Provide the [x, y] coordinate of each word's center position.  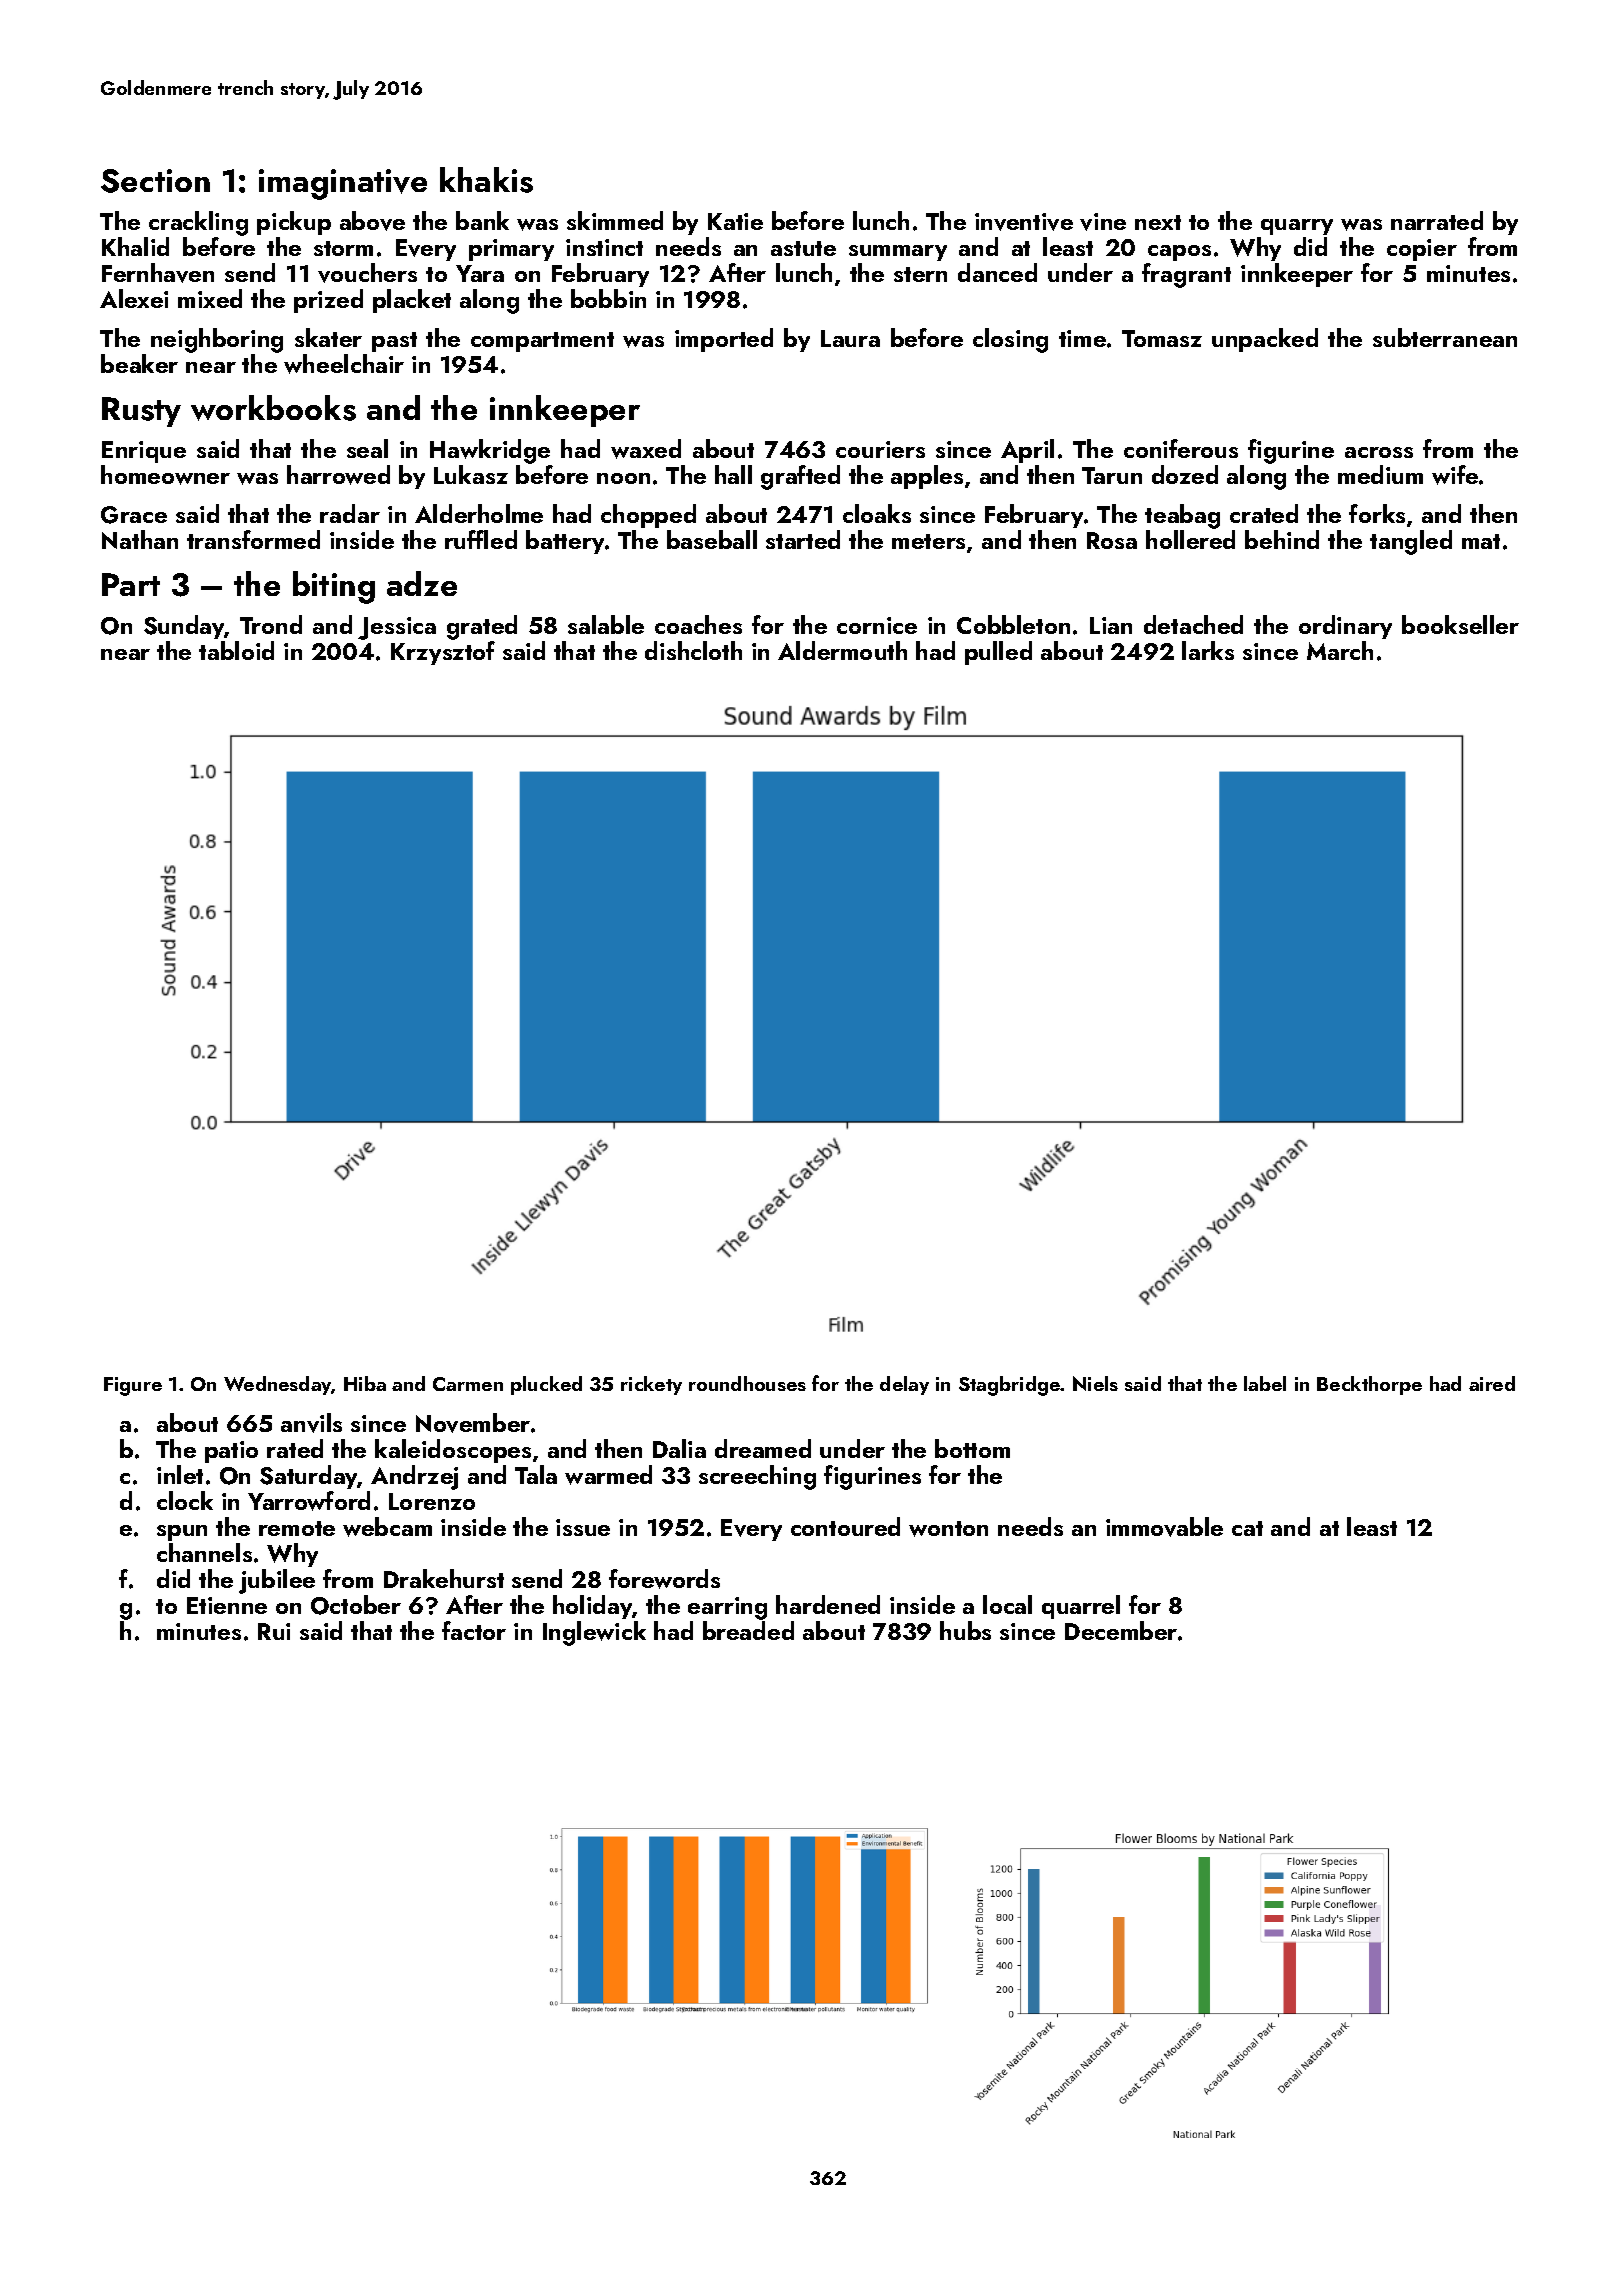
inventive [1024, 222]
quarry [1297, 227]
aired [1492, 1383]
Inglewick [594, 1633]
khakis [486, 180]
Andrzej [414, 1477]
